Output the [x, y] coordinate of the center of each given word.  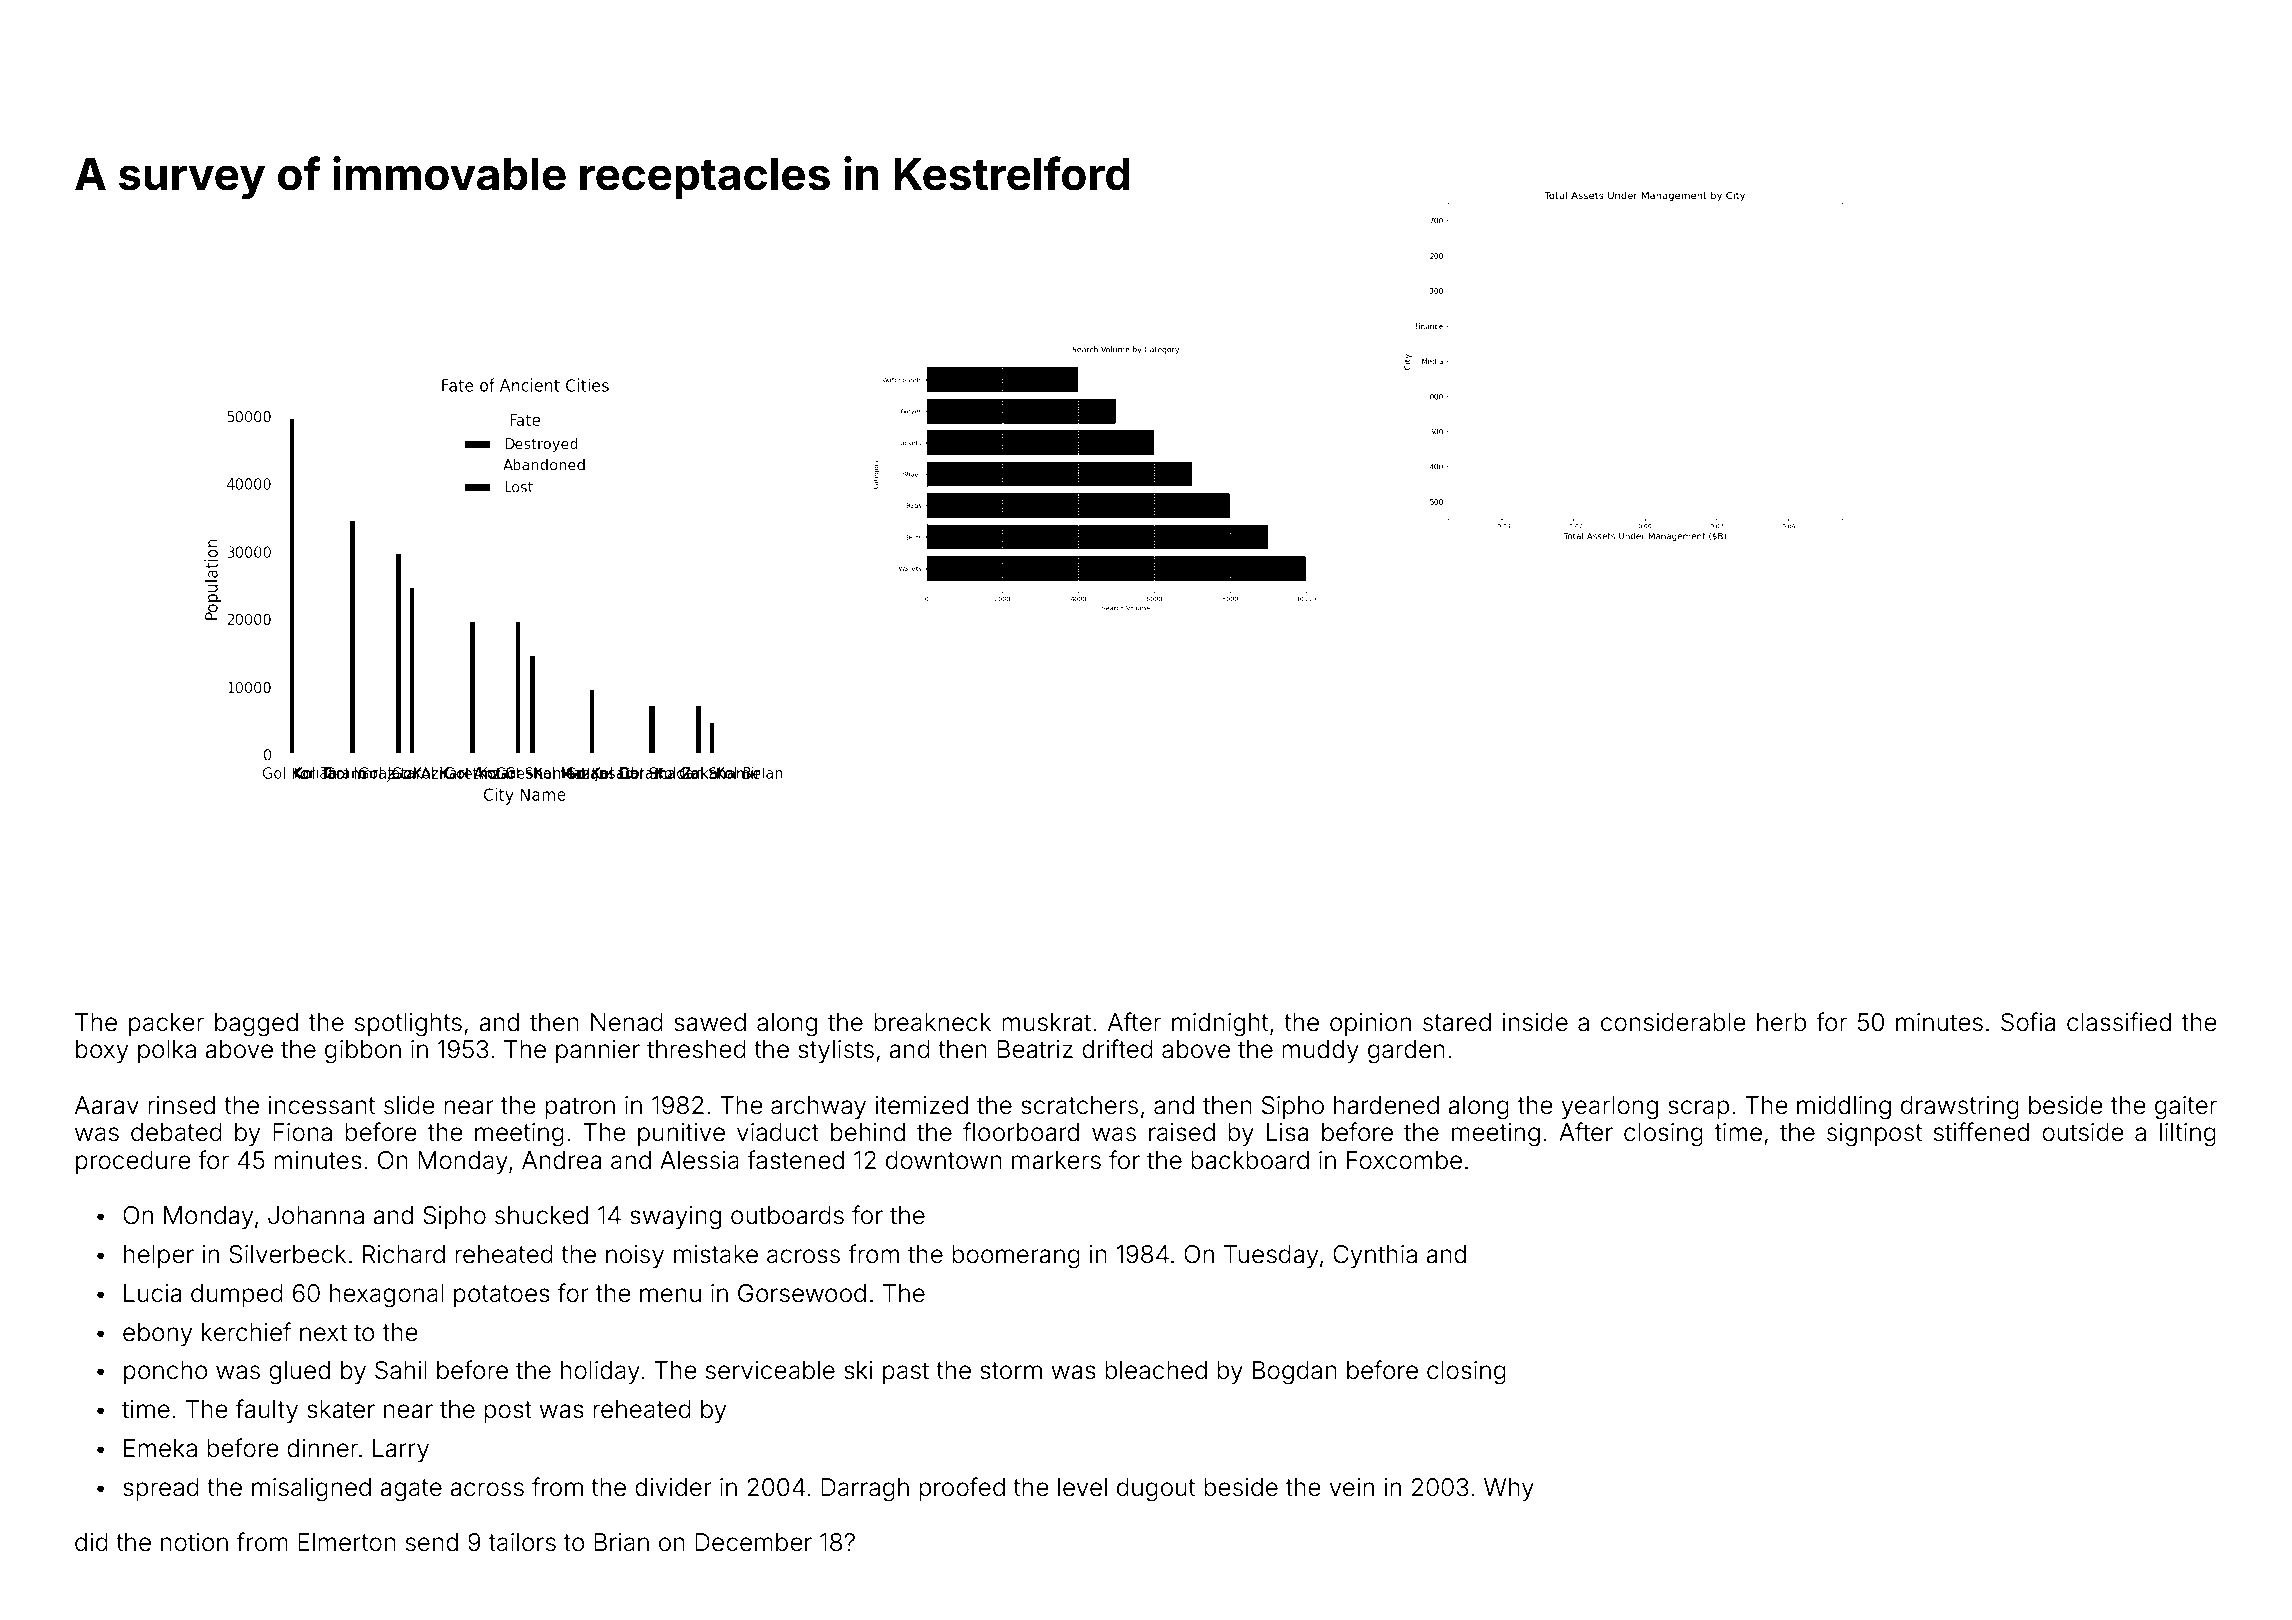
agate [411, 1490]
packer [166, 1024]
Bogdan [1295, 1373]
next [323, 1333]
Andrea [561, 1160]
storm [1011, 1371]
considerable [1673, 1022]
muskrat [1046, 1022]
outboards [787, 1215]
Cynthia [1375, 1256]
